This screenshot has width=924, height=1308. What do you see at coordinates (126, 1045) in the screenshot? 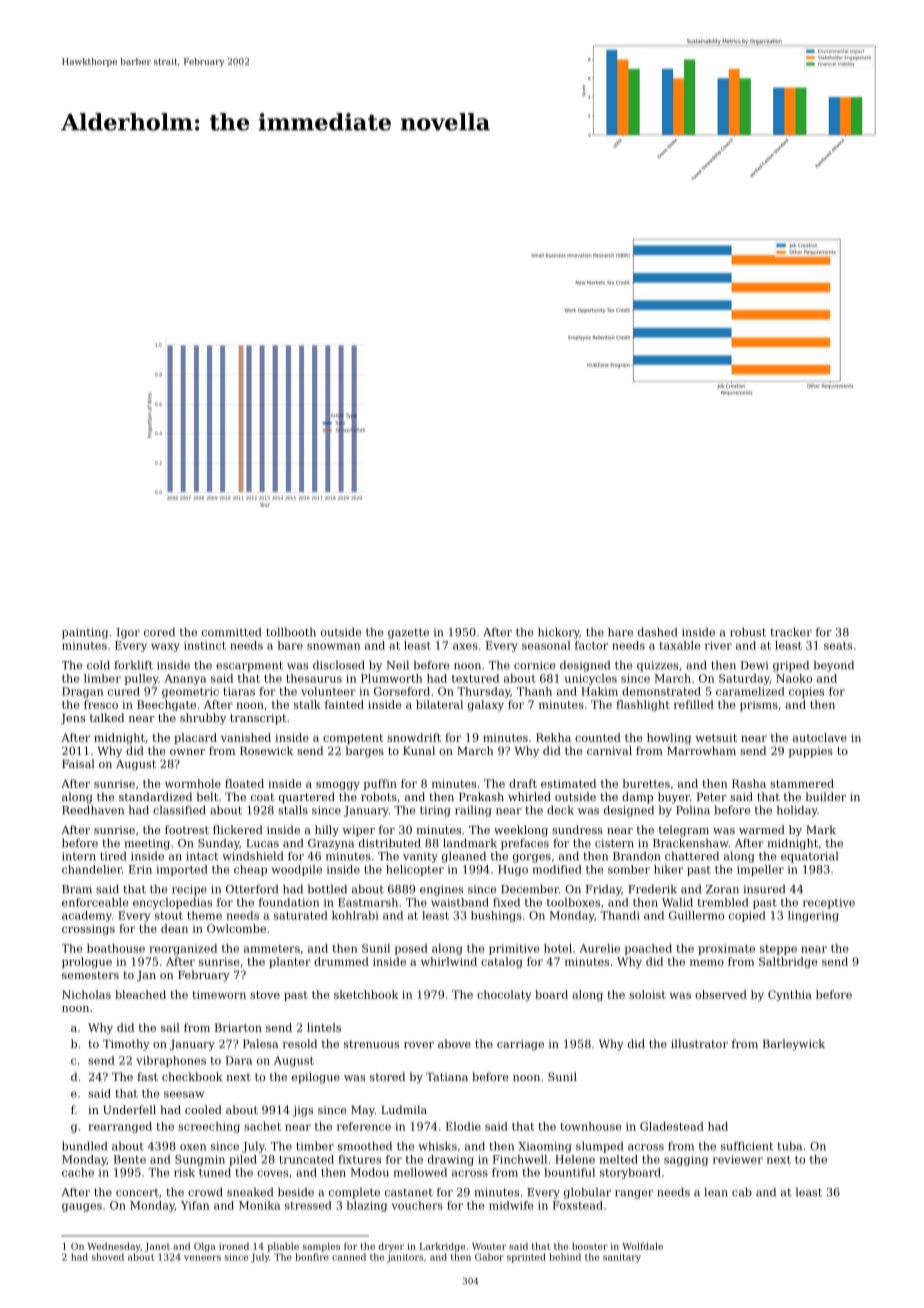
I see `Timothy` at bounding box center [126, 1045].
